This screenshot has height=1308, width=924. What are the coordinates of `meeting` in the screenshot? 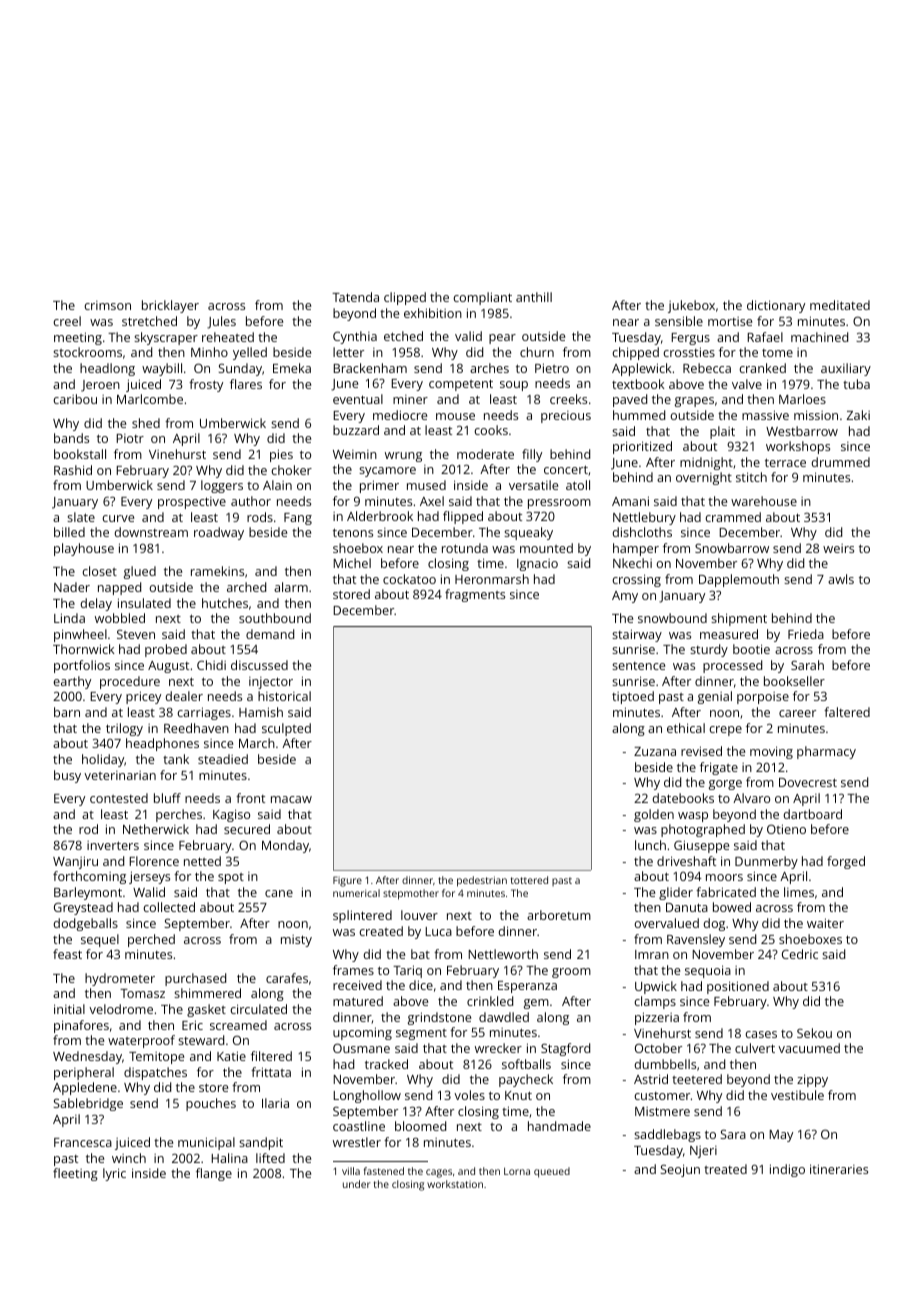 It's located at (78, 338).
